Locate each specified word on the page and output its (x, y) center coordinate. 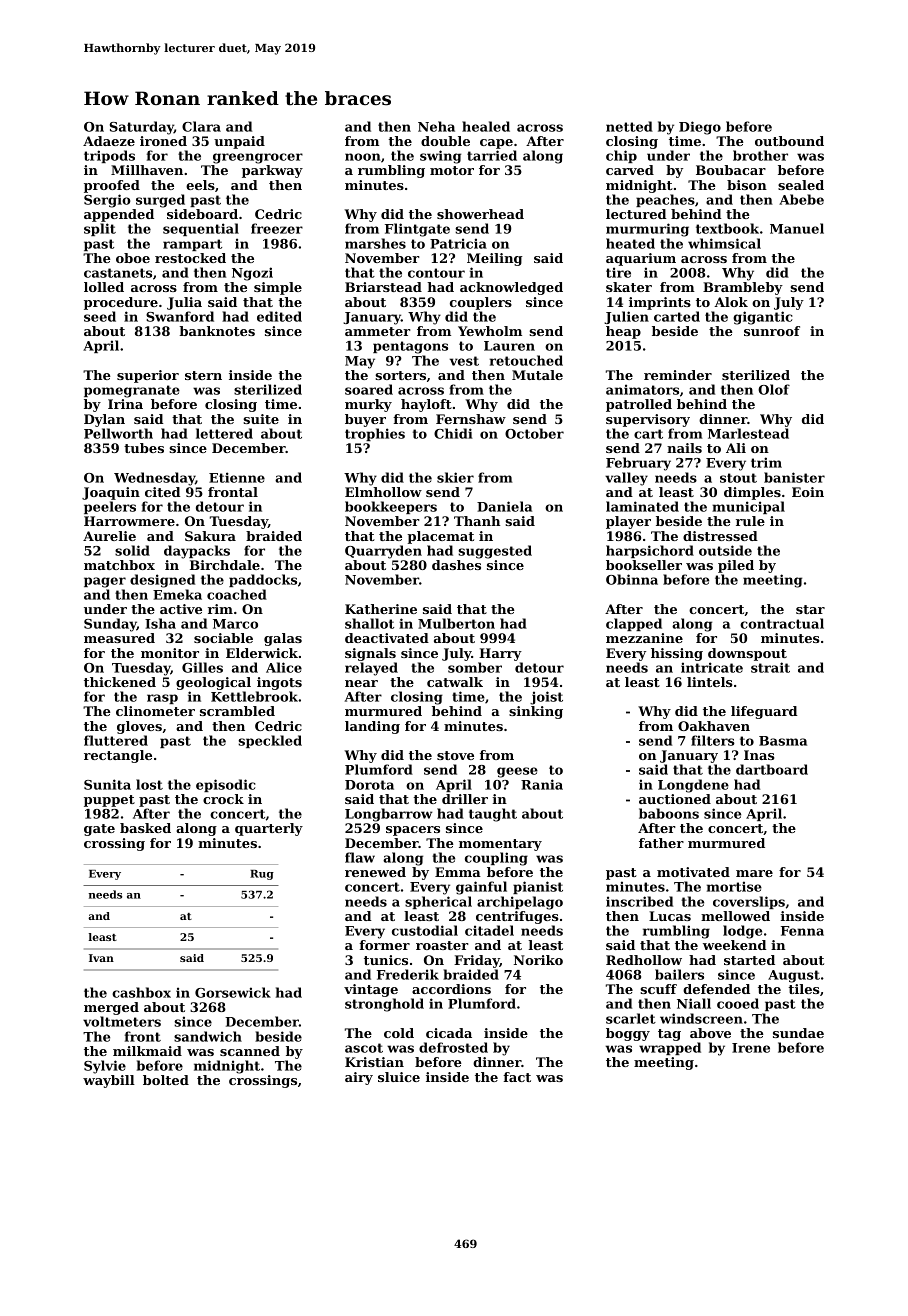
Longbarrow (388, 815)
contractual (782, 623)
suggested (495, 552)
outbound (789, 141)
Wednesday (154, 479)
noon (363, 157)
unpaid (239, 142)
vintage (371, 990)
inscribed (639, 901)
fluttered (116, 740)
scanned (250, 1051)
